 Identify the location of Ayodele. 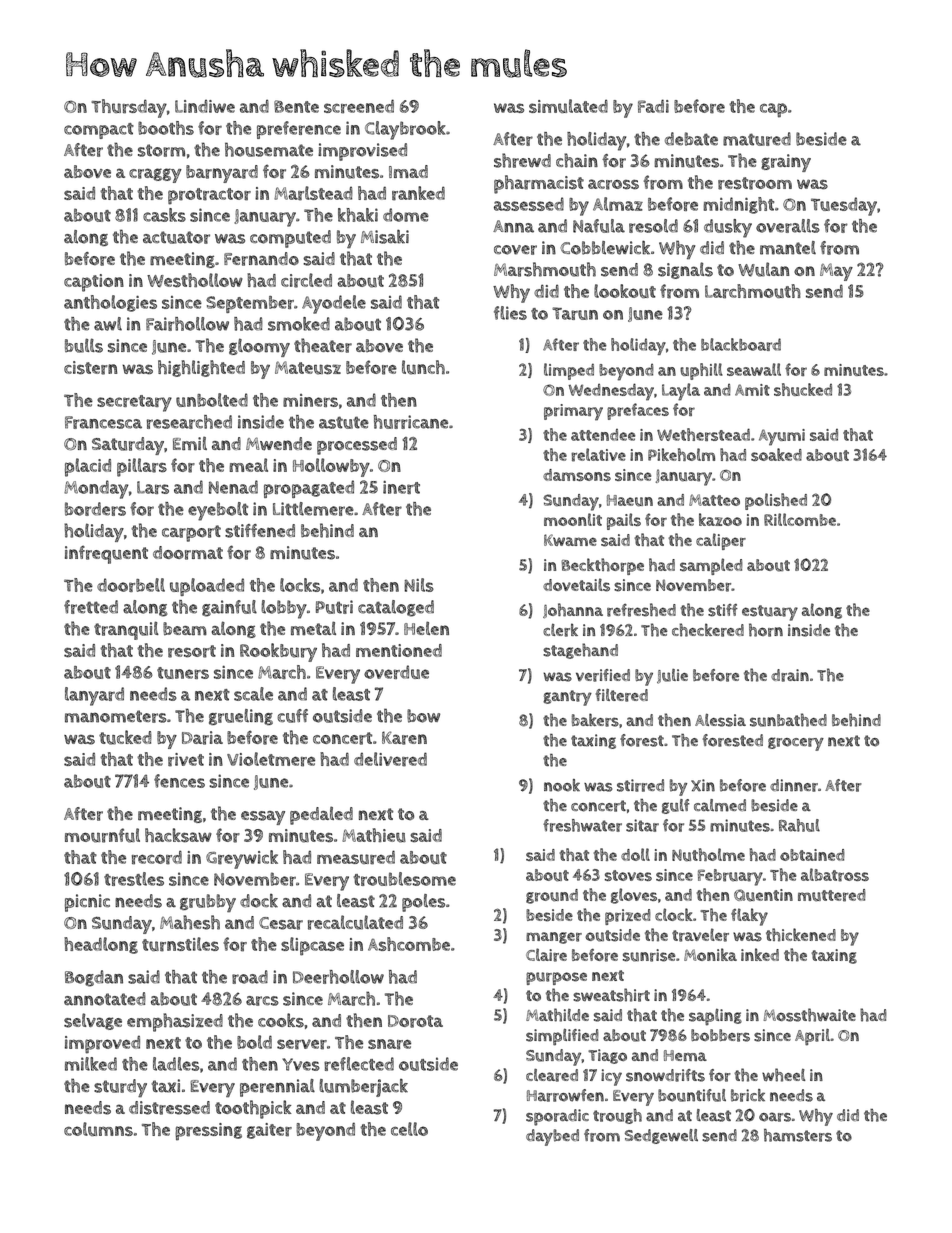
(334, 304).
